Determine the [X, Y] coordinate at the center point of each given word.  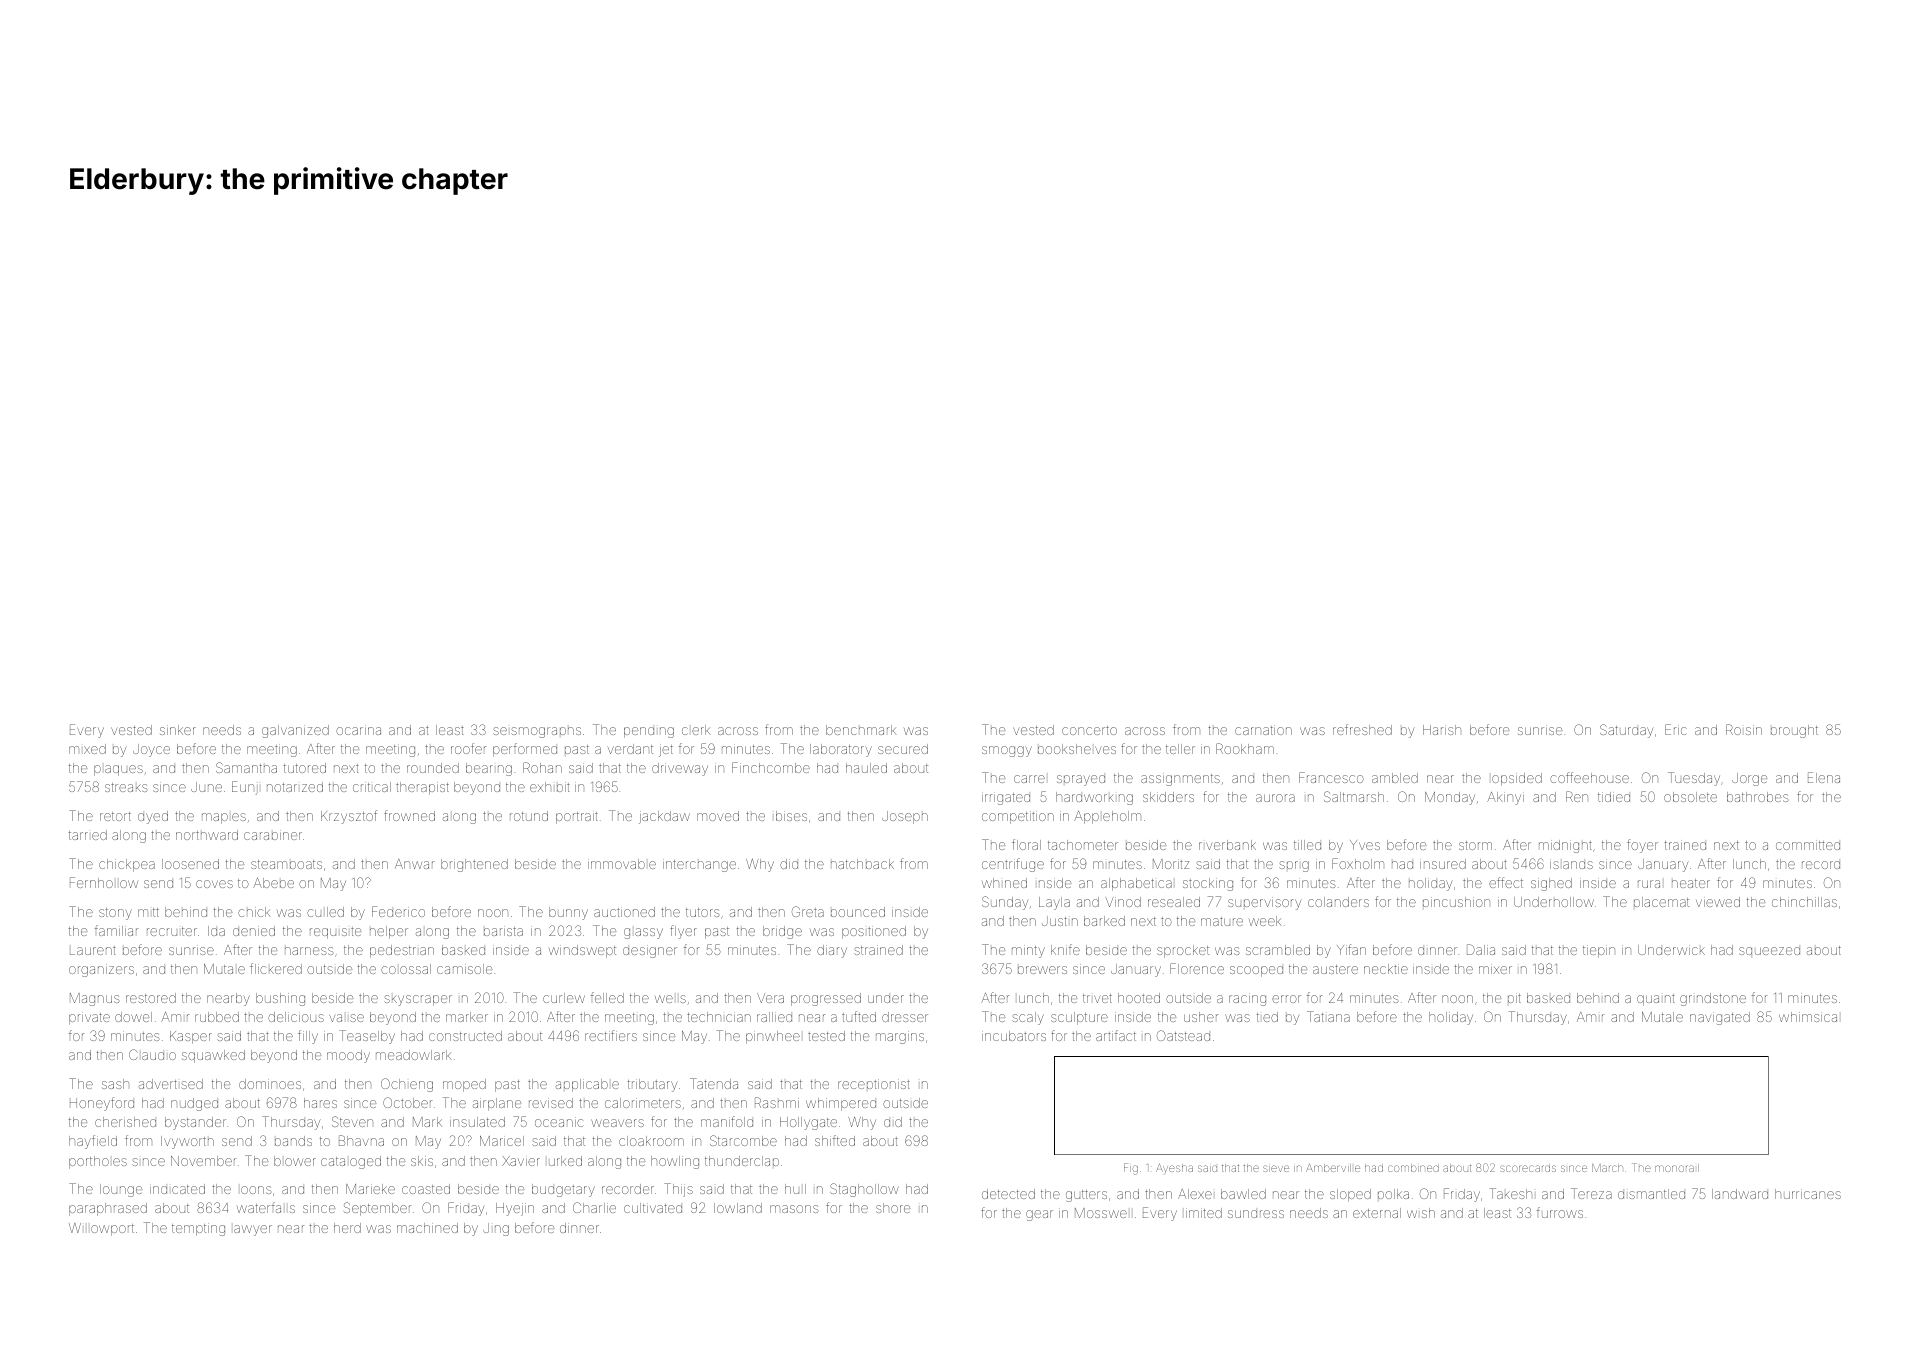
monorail [1677, 1168]
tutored [305, 768]
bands [293, 1141]
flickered [276, 968]
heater [1691, 883]
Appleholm [1107, 817]
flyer [683, 932]
